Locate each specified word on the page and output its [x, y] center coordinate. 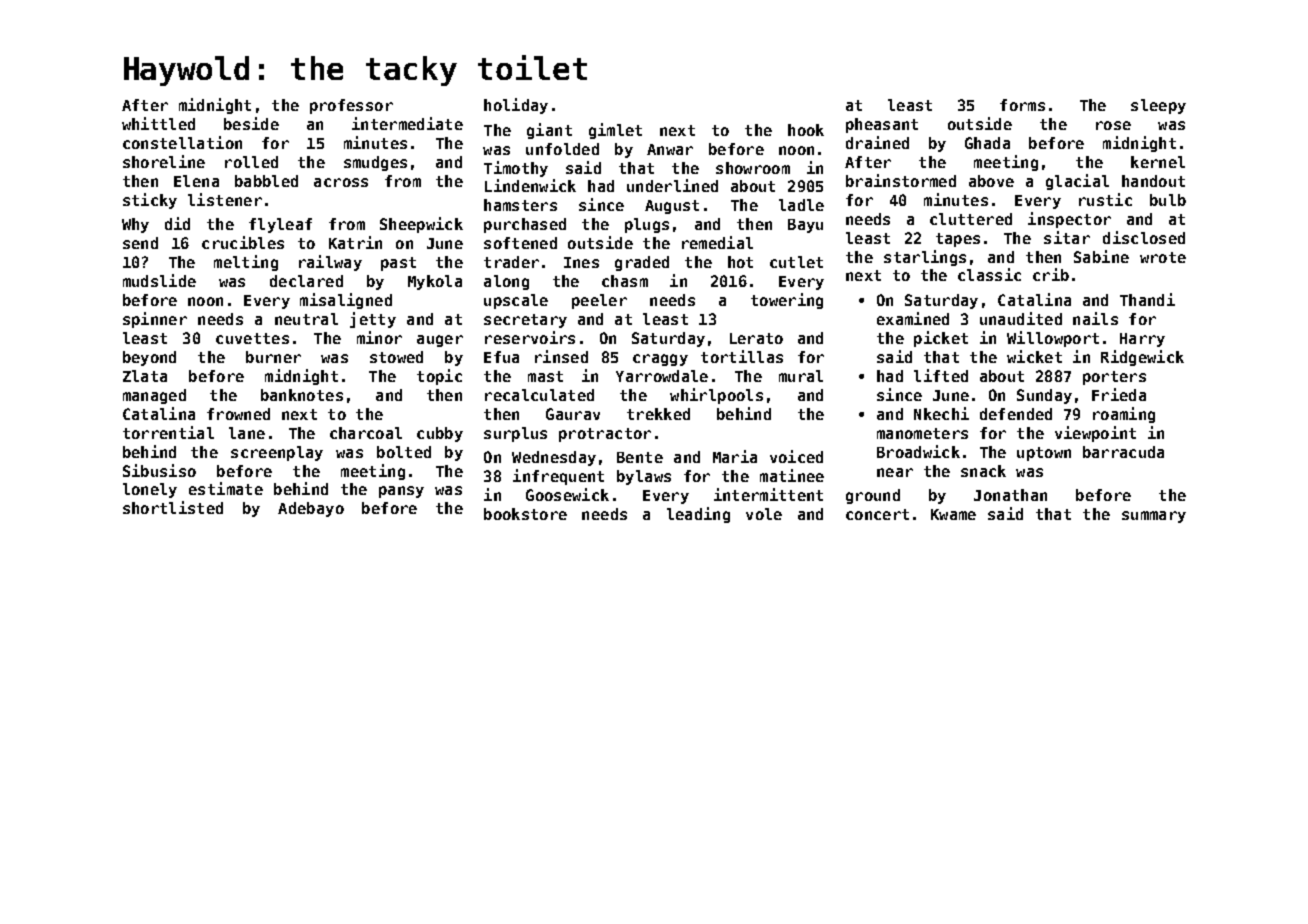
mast [545, 376]
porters [1114, 378]
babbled [266, 181]
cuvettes [252, 338]
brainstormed [901, 180]
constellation [182, 142]
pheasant [882, 125]
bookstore [525, 514]
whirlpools [716, 396]
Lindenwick [530, 185]
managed [154, 396]
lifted [941, 375]
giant [549, 131]
